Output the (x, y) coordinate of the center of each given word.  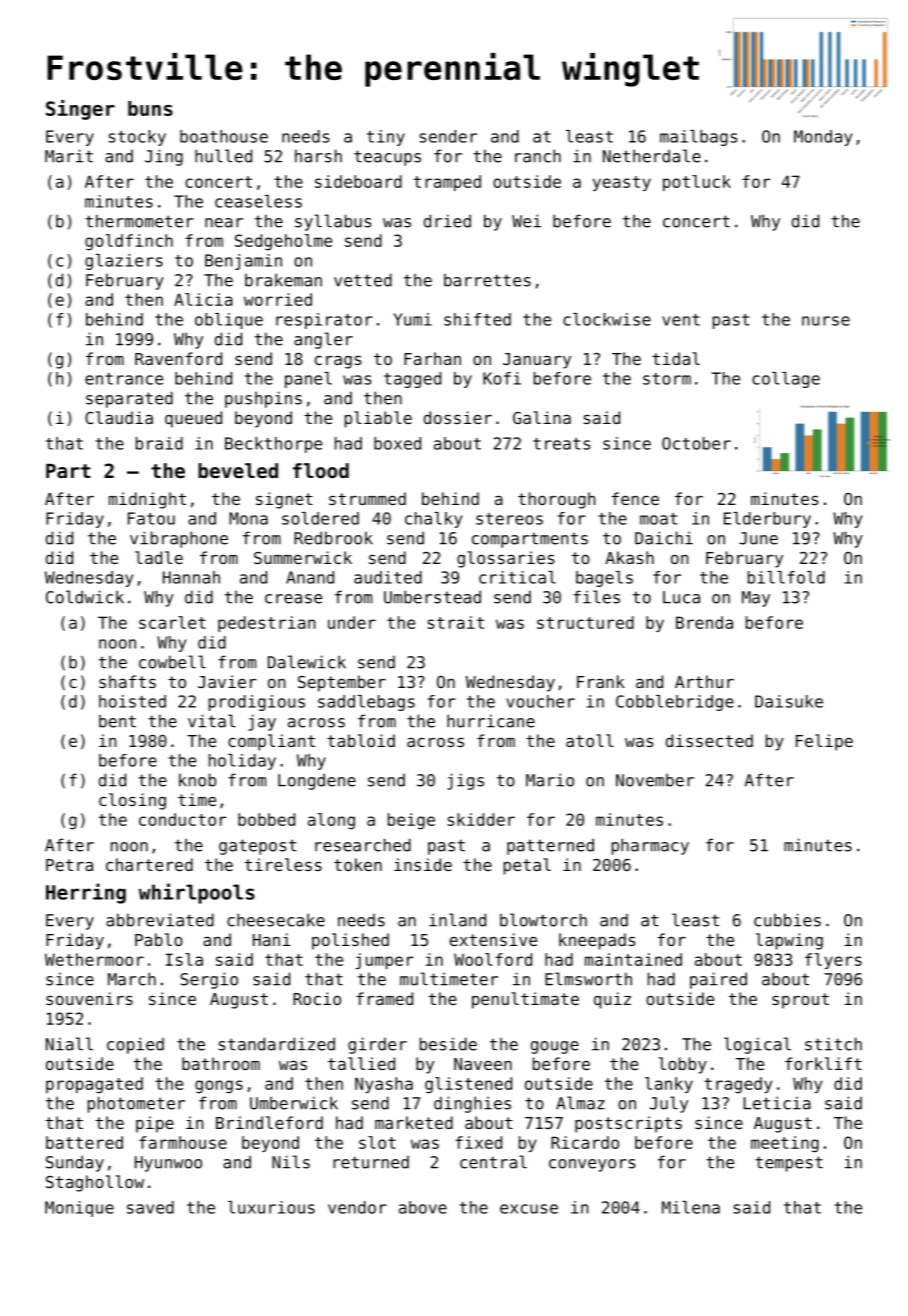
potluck (697, 183)
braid (159, 443)
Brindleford (269, 1122)
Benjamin (243, 262)
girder (377, 1045)
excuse (529, 1209)
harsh (318, 156)
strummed (367, 498)
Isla (184, 959)
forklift (823, 1063)
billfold (786, 577)
